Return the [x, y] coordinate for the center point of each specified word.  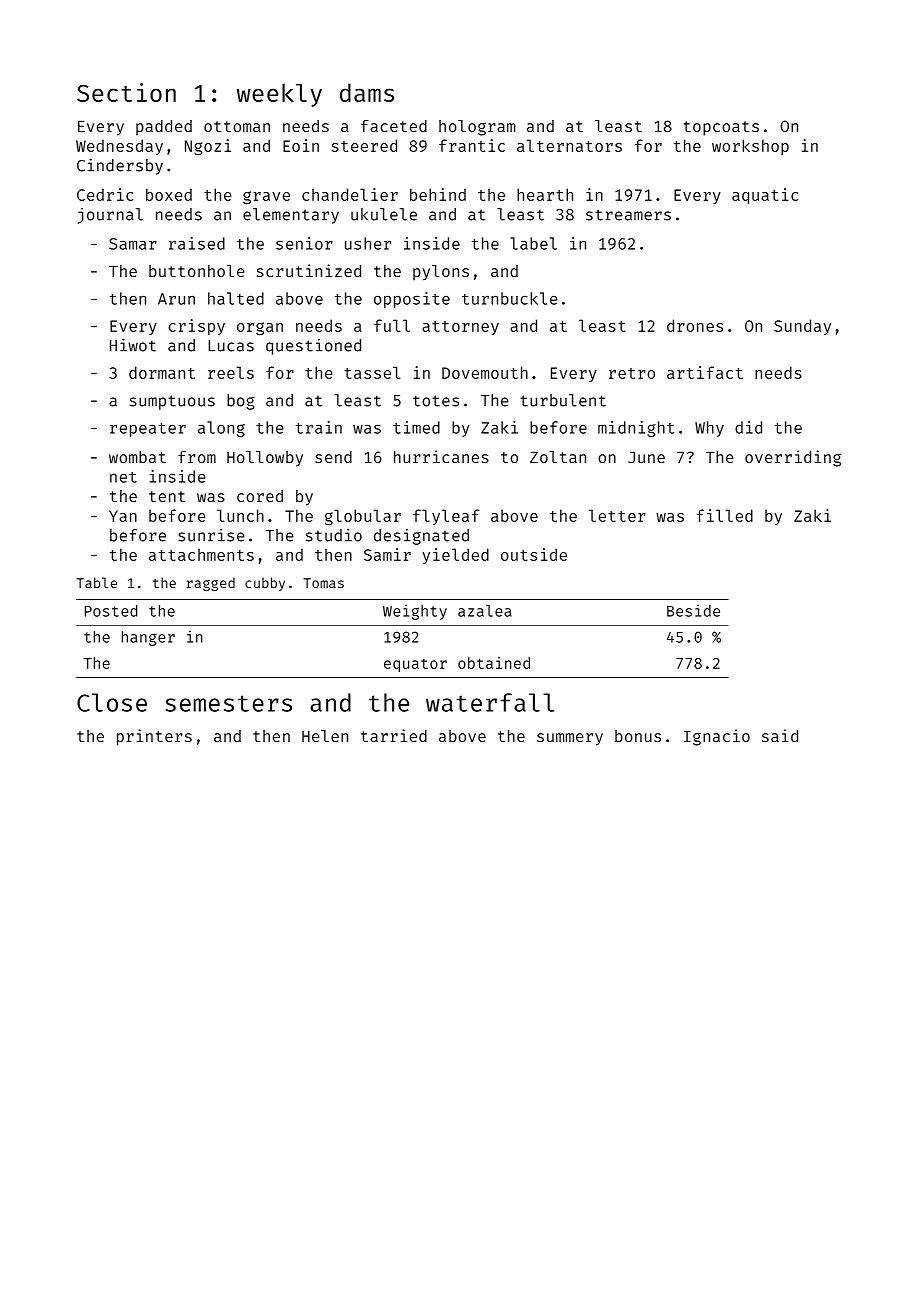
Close [112, 702]
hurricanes [441, 456]
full [392, 325]
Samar [133, 244]
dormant [162, 372]
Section [126, 92]
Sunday [802, 327]
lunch [240, 515]
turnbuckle [509, 298]
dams [367, 92]
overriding [793, 458]
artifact [705, 372]
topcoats [721, 128]
